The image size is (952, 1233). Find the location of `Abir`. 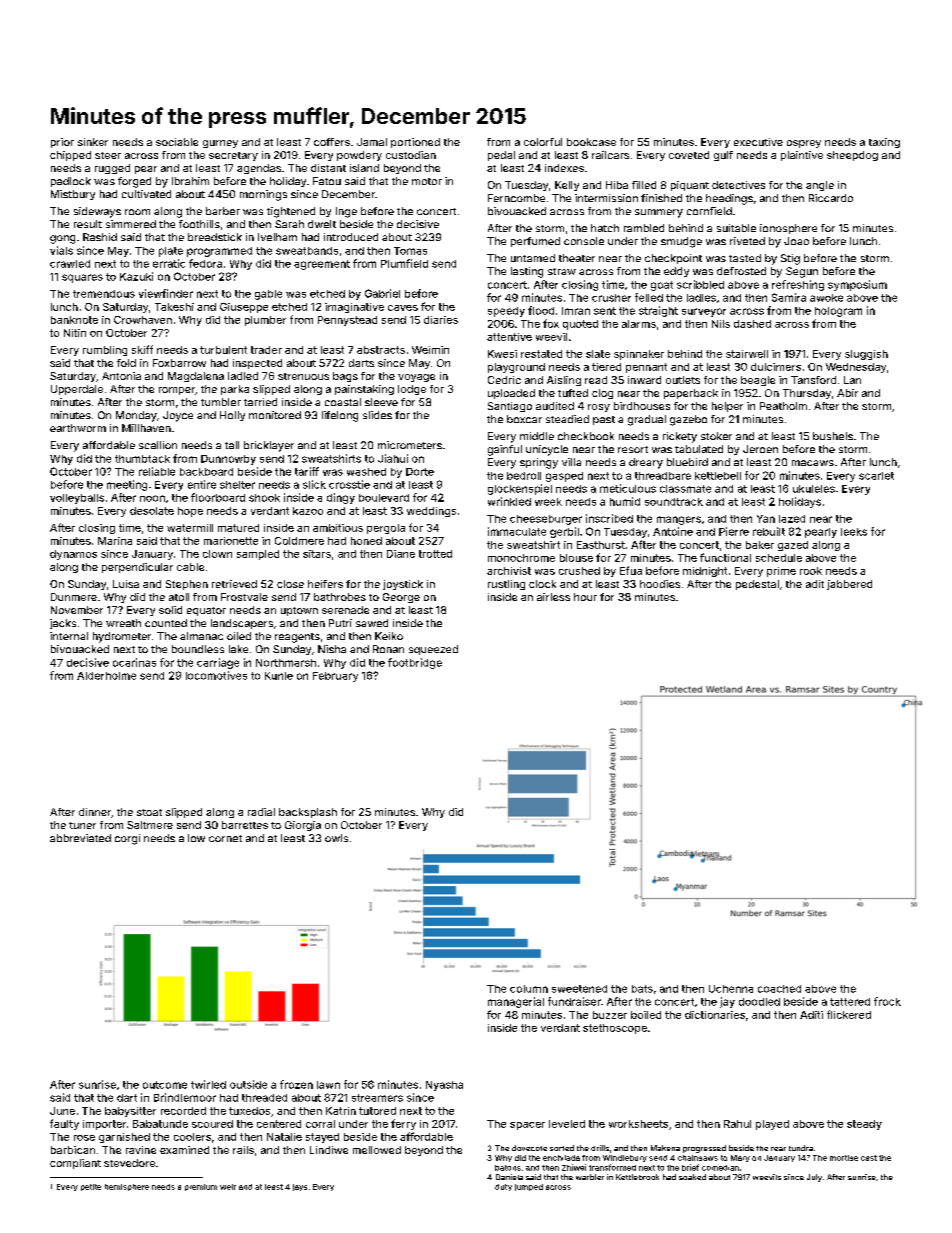

Abir is located at coordinates (847, 393).
